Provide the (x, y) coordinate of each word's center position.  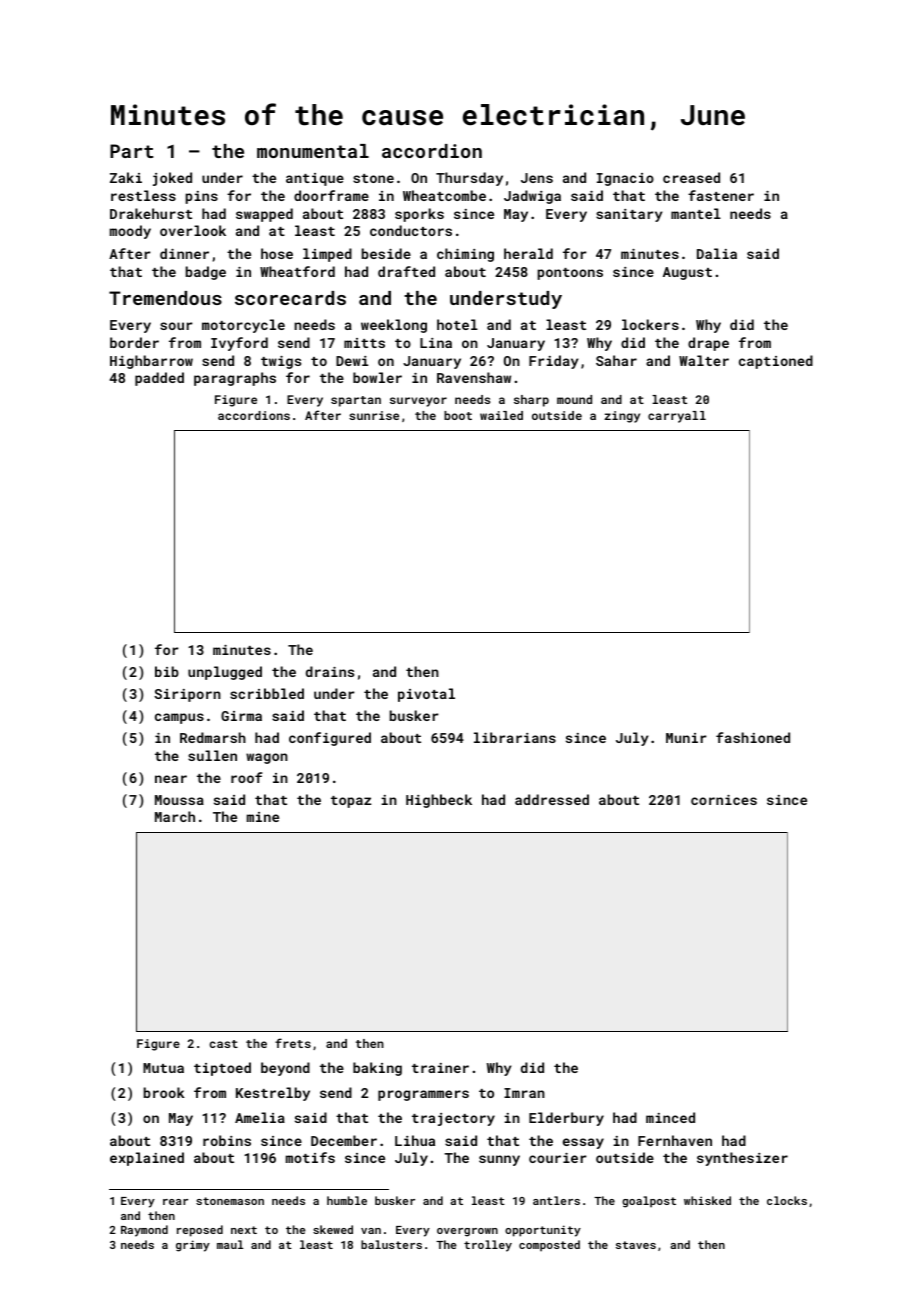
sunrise (374, 415)
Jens (537, 178)
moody (130, 232)
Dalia (717, 253)
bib (167, 671)
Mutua (163, 1068)
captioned (776, 362)
